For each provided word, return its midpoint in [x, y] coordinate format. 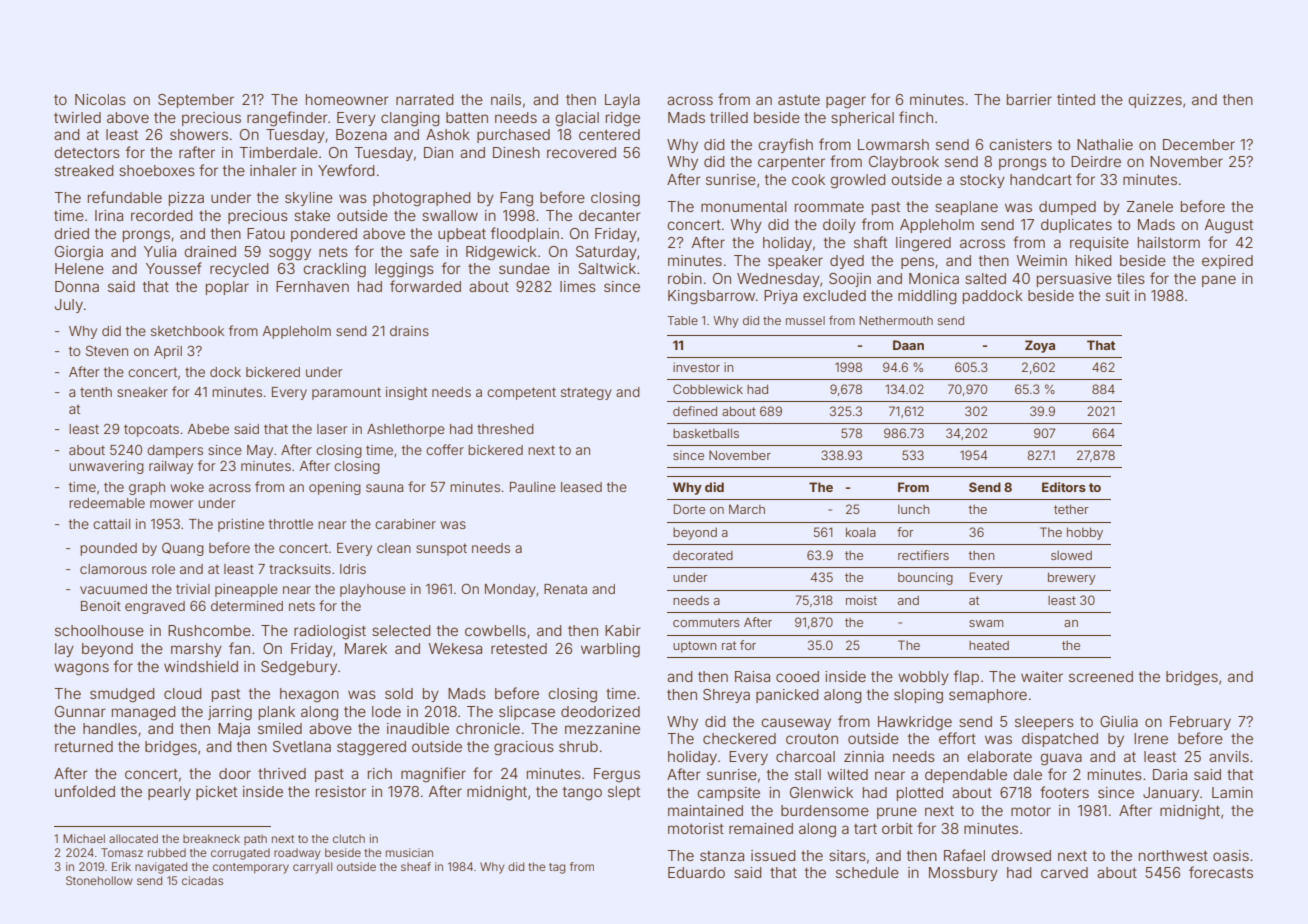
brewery [1072, 578]
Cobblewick [708, 389]
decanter [610, 215]
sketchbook [187, 331]
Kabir [623, 630]
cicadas [202, 880]
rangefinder [287, 119]
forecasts [1221, 872]
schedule [867, 872]
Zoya [1040, 346]
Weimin [1042, 260]
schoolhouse [99, 630]
